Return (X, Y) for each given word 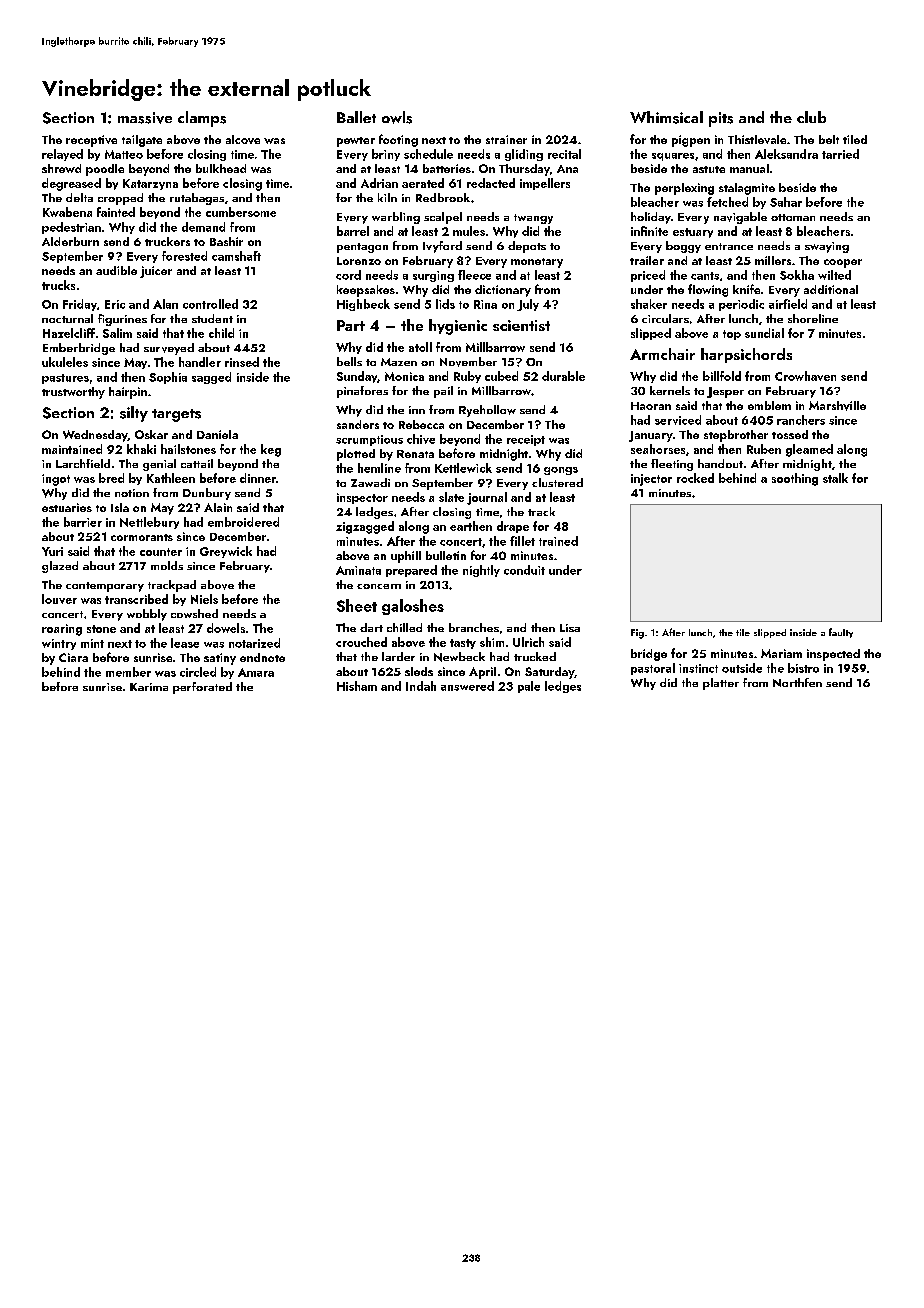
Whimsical (666, 117)
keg (271, 450)
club (811, 117)
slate (451, 497)
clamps (202, 119)
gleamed (809, 450)
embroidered (243, 522)
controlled (210, 304)
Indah (421, 686)
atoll (420, 347)
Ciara (73, 657)
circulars (665, 318)
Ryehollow (487, 411)
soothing (795, 479)
